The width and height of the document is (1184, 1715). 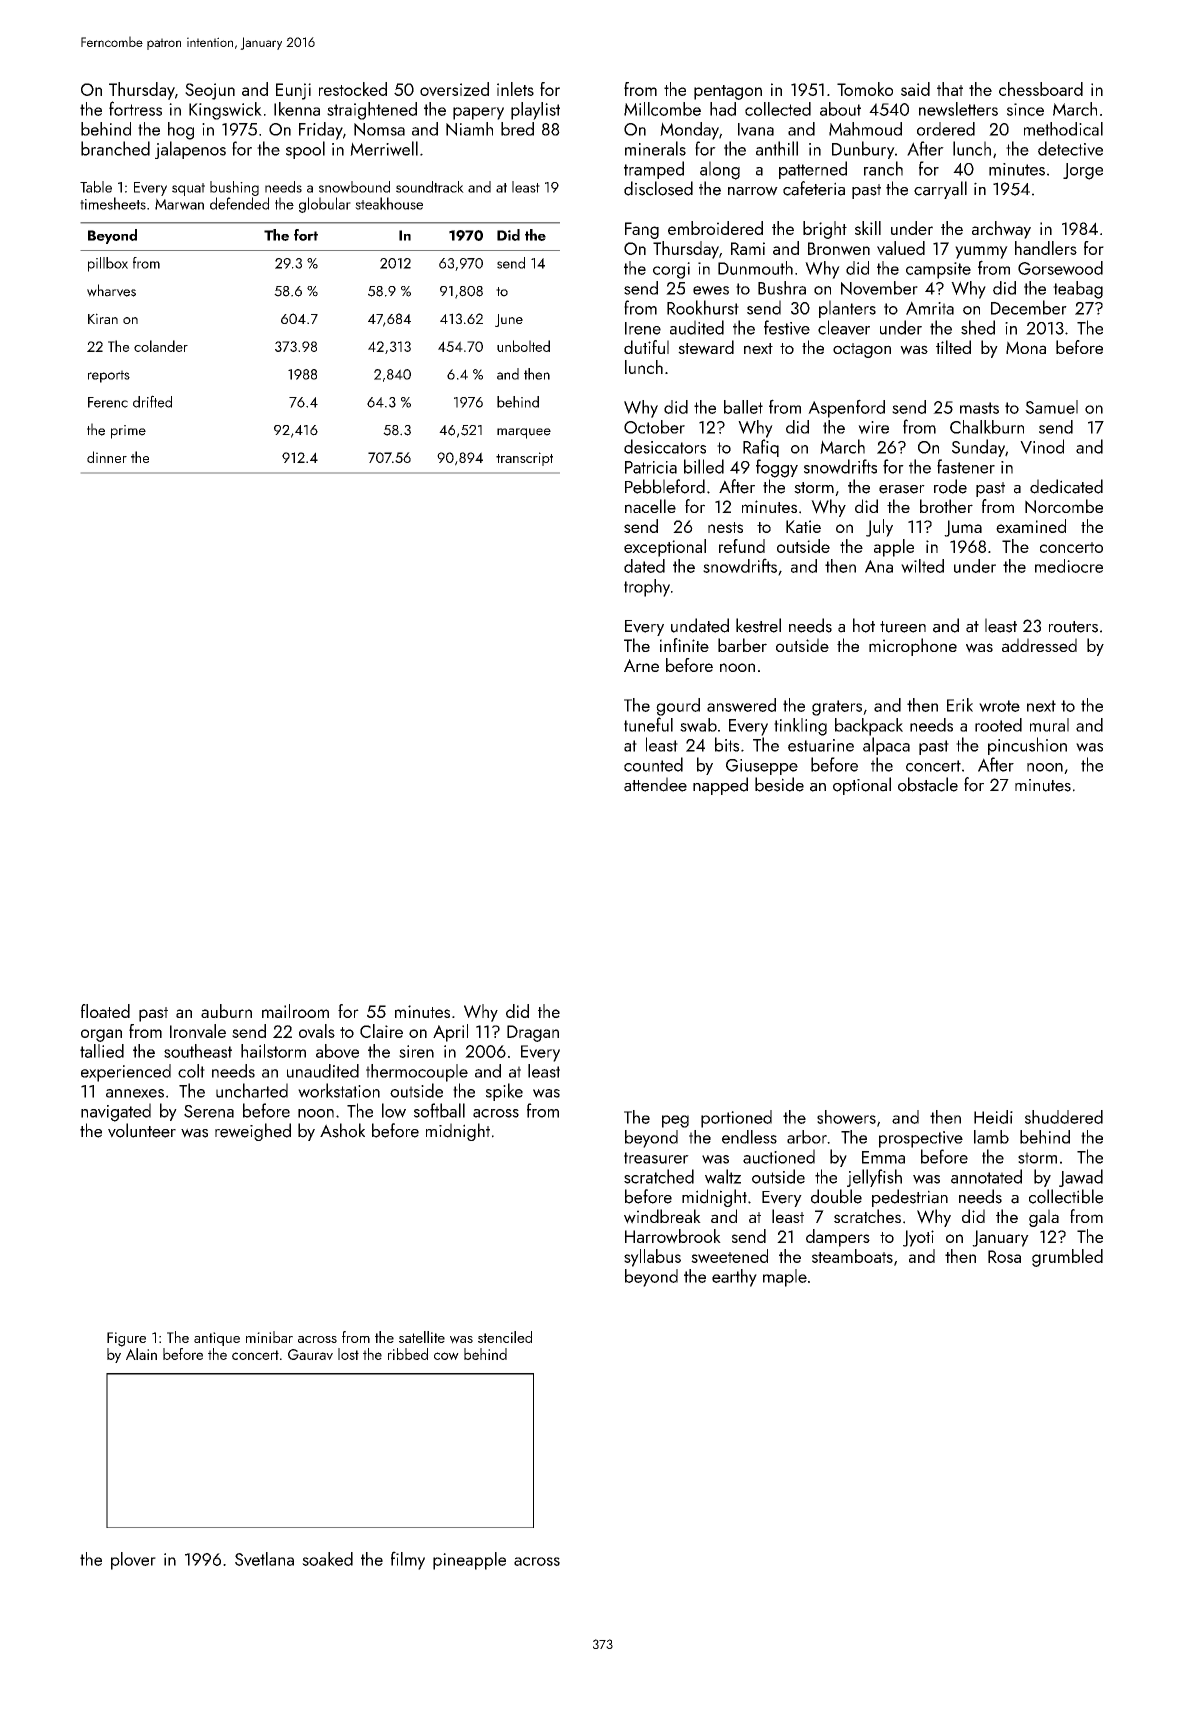 I want to click on mailroom, so click(x=295, y=1011).
